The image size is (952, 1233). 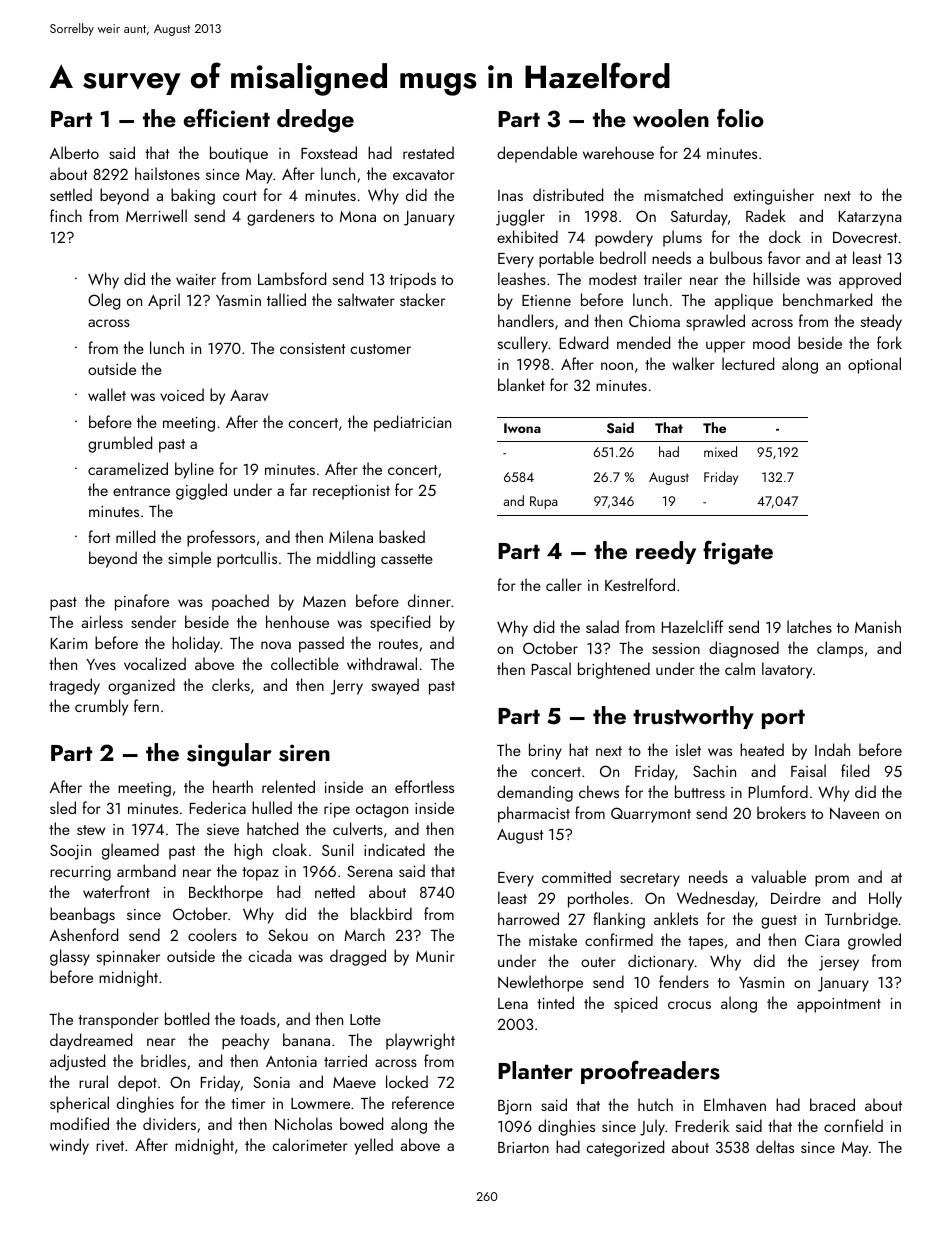 What do you see at coordinates (671, 118) in the page?
I see `woolen` at bounding box center [671, 118].
